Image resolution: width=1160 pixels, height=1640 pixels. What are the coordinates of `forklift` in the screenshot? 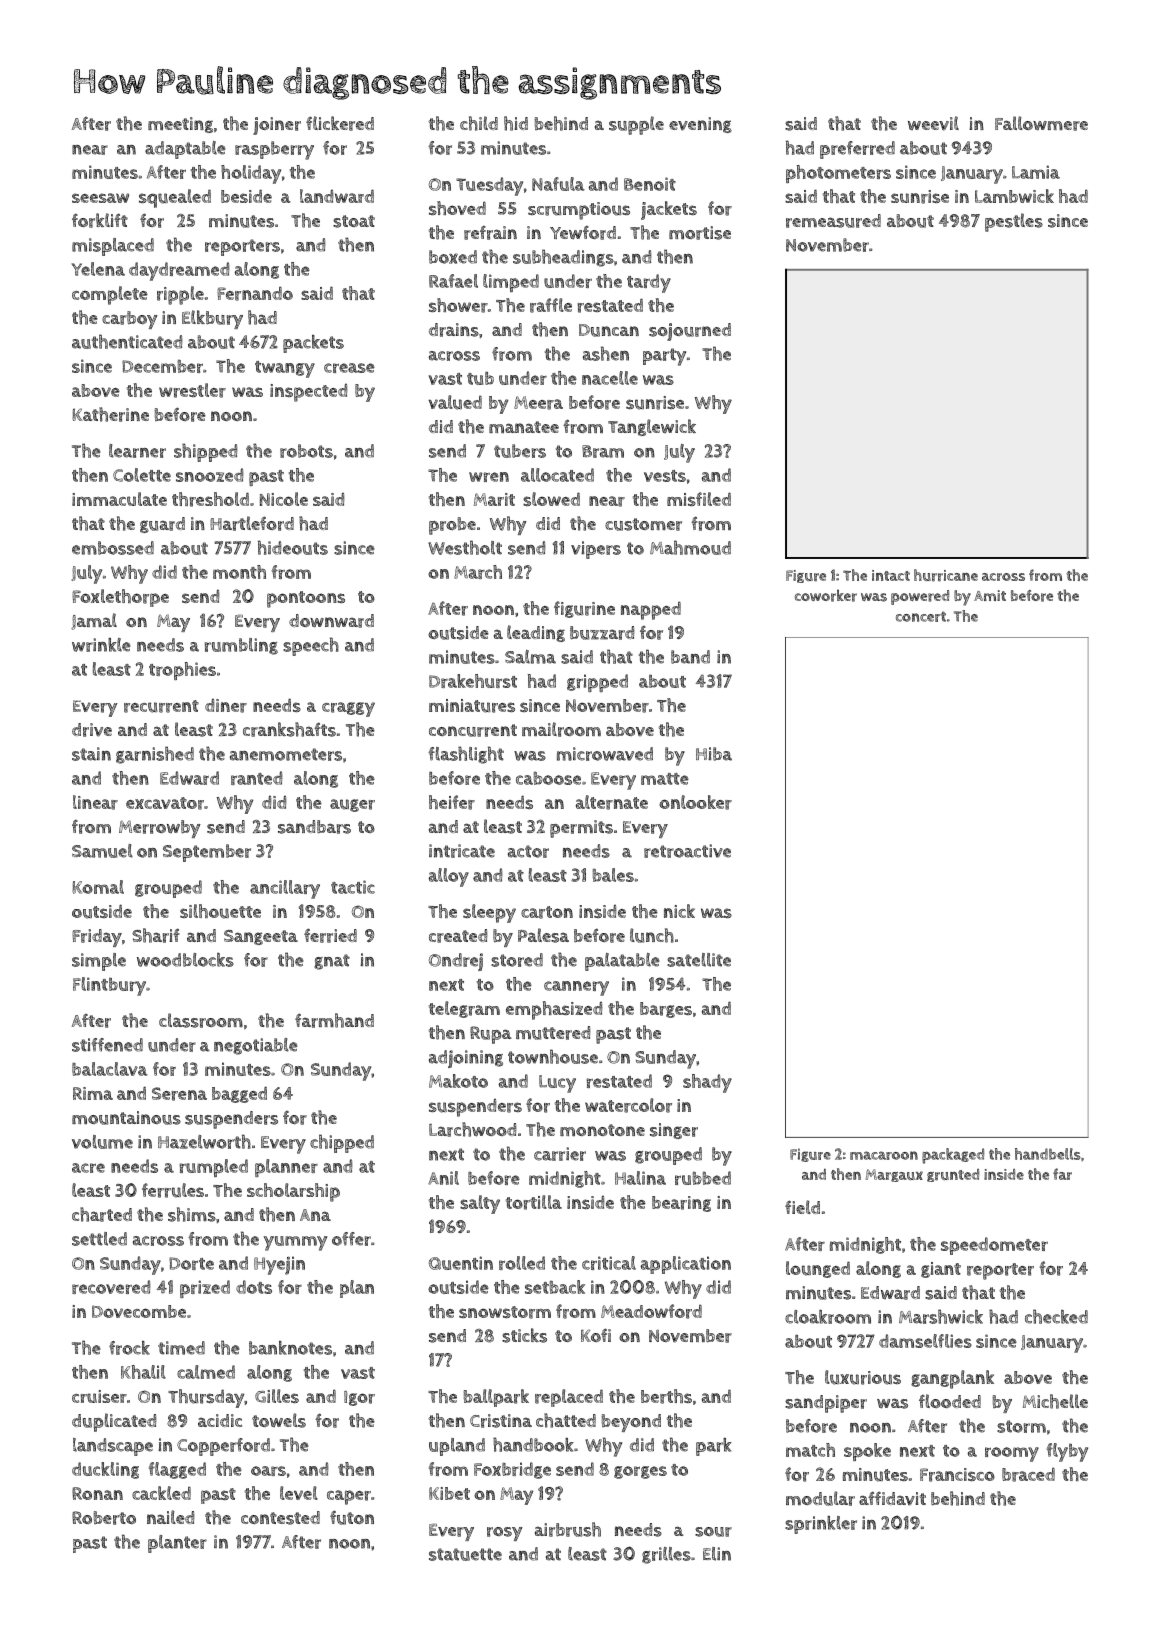 It's located at (100, 220).
